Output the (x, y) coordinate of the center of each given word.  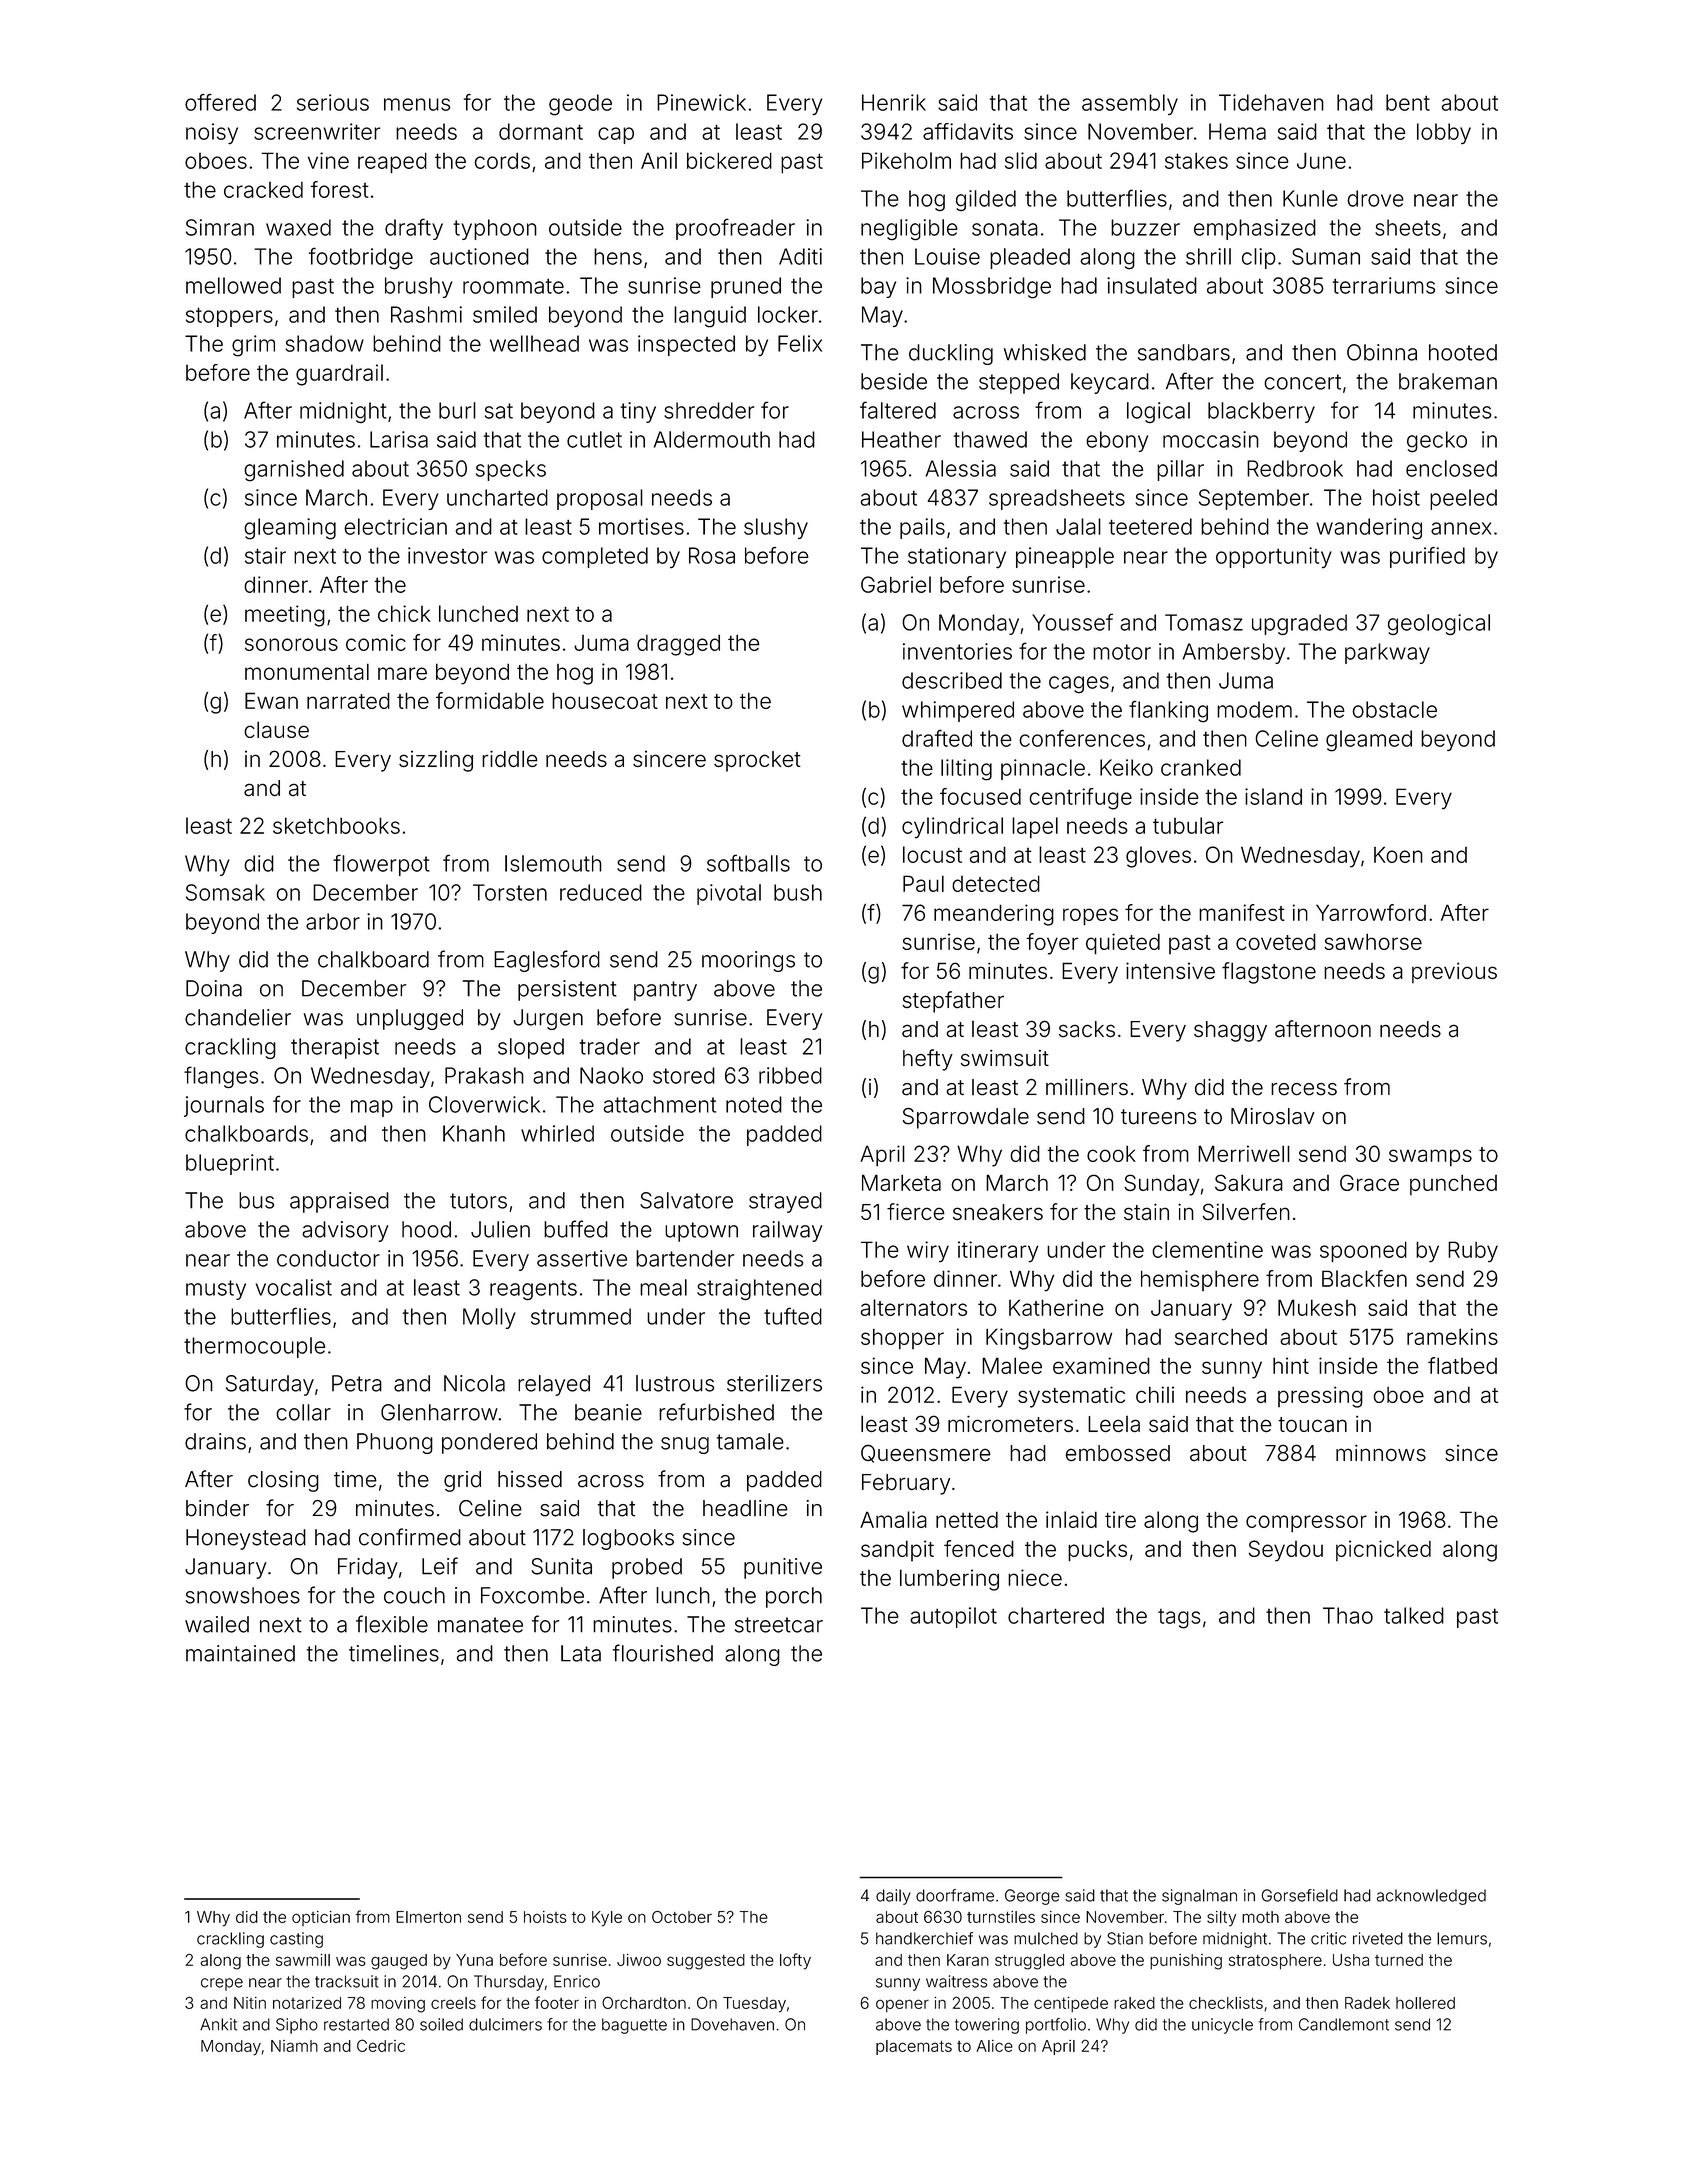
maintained (240, 1653)
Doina (214, 988)
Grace (1369, 1182)
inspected (686, 345)
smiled (505, 314)
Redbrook (1295, 468)
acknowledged (1431, 1897)
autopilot (953, 1617)
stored (684, 1075)
